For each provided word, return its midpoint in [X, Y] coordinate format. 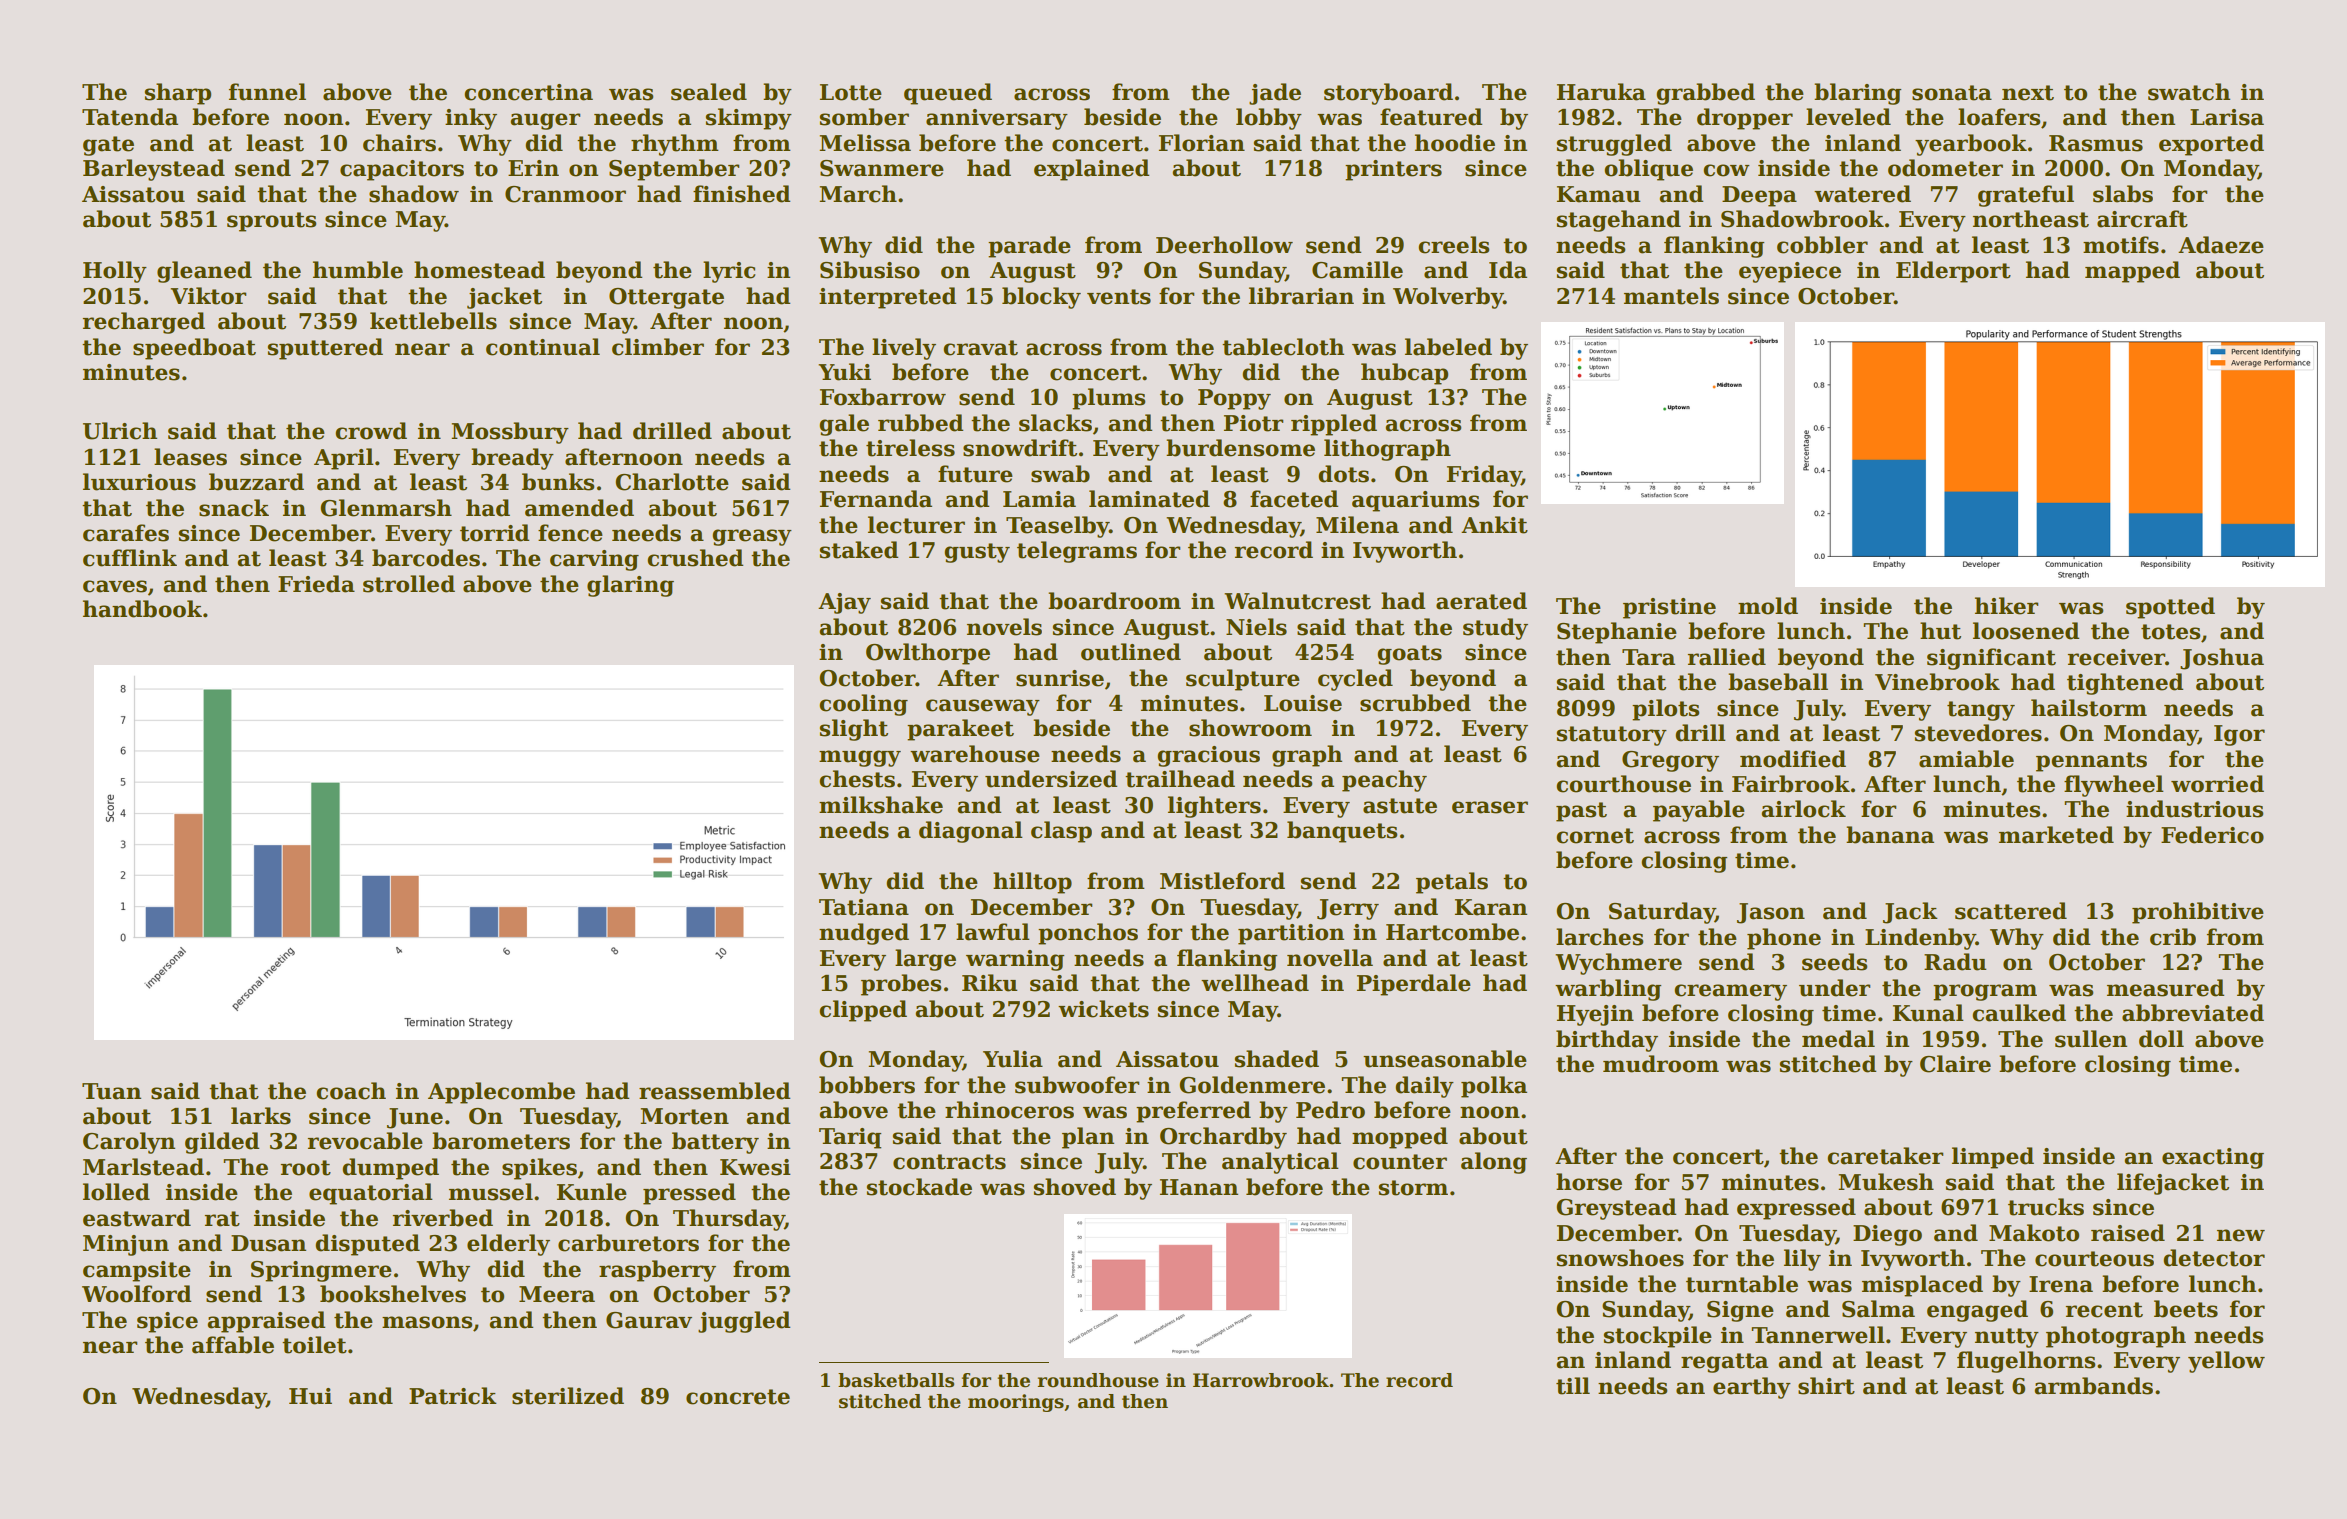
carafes [126, 533]
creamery [1730, 992]
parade [1029, 247]
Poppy [1234, 399]
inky [471, 119]
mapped [2132, 272]
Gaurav [649, 1320]
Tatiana [864, 907]
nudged [864, 934]
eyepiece [1790, 272]
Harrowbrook [1261, 1380]
